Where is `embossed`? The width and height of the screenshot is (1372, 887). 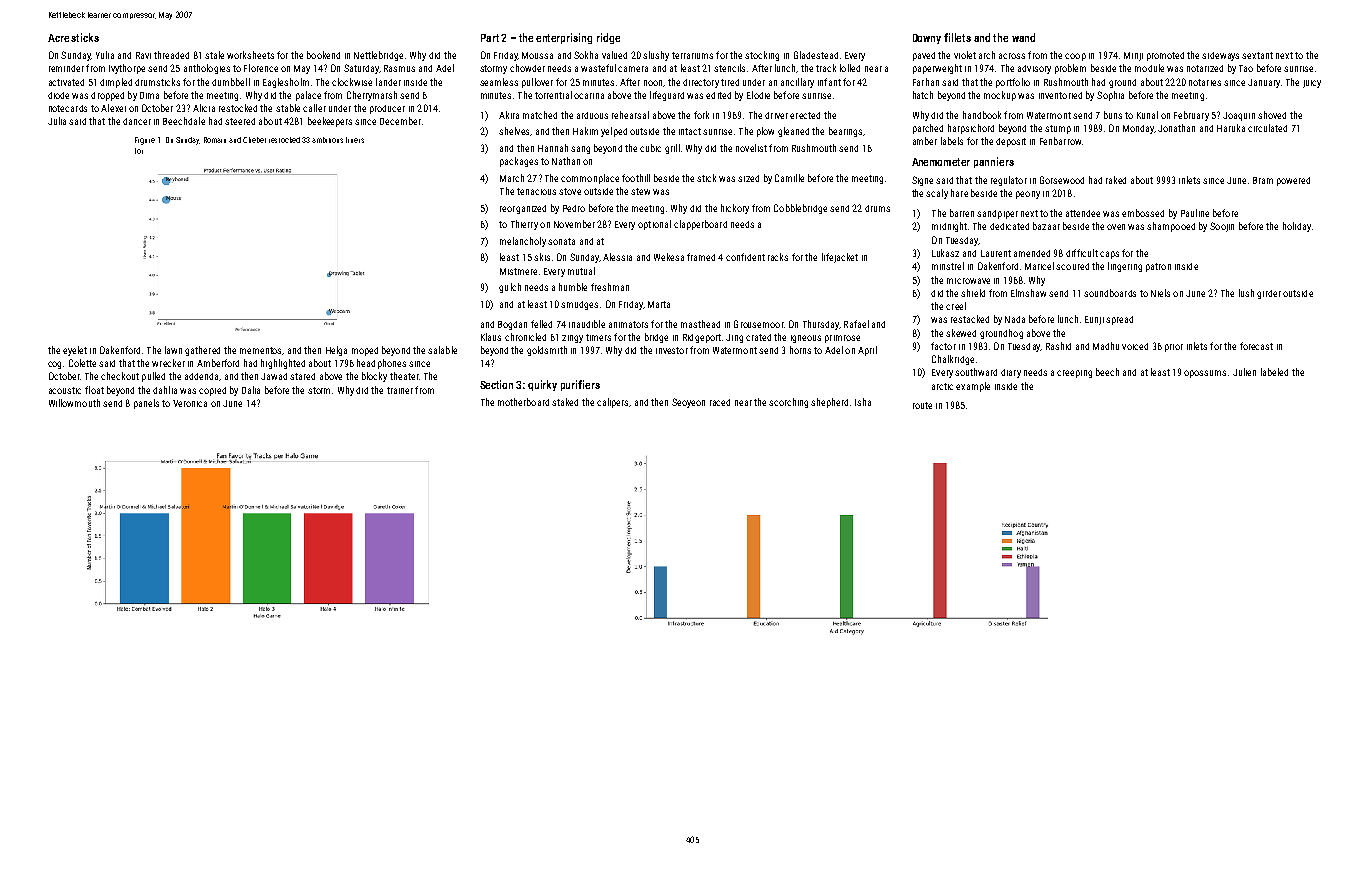 embossed is located at coordinates (1143, 213).
